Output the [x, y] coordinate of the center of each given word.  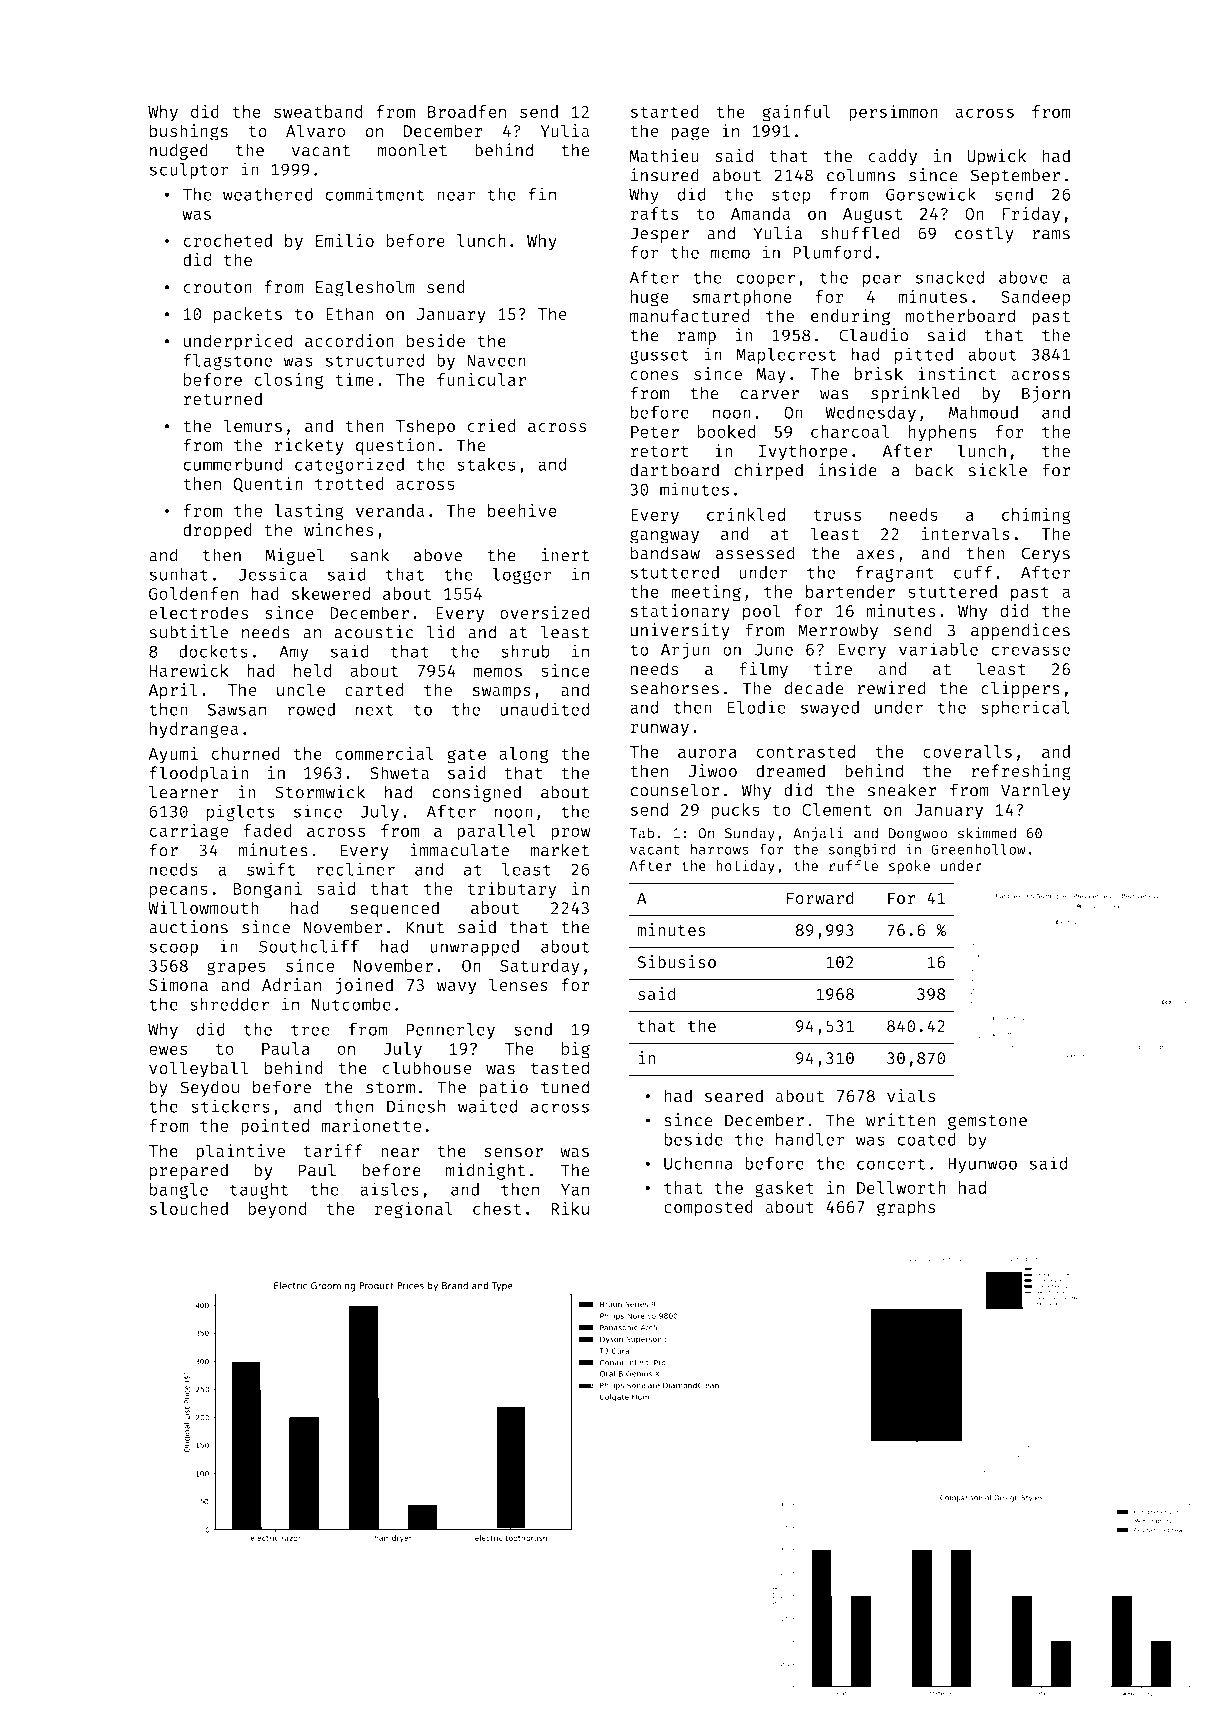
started [664, 111]
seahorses [675, 688]
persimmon [893, 112]
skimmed [987, 833]
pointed [275, 1127]
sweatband [318, 111]
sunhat [178, 574]
